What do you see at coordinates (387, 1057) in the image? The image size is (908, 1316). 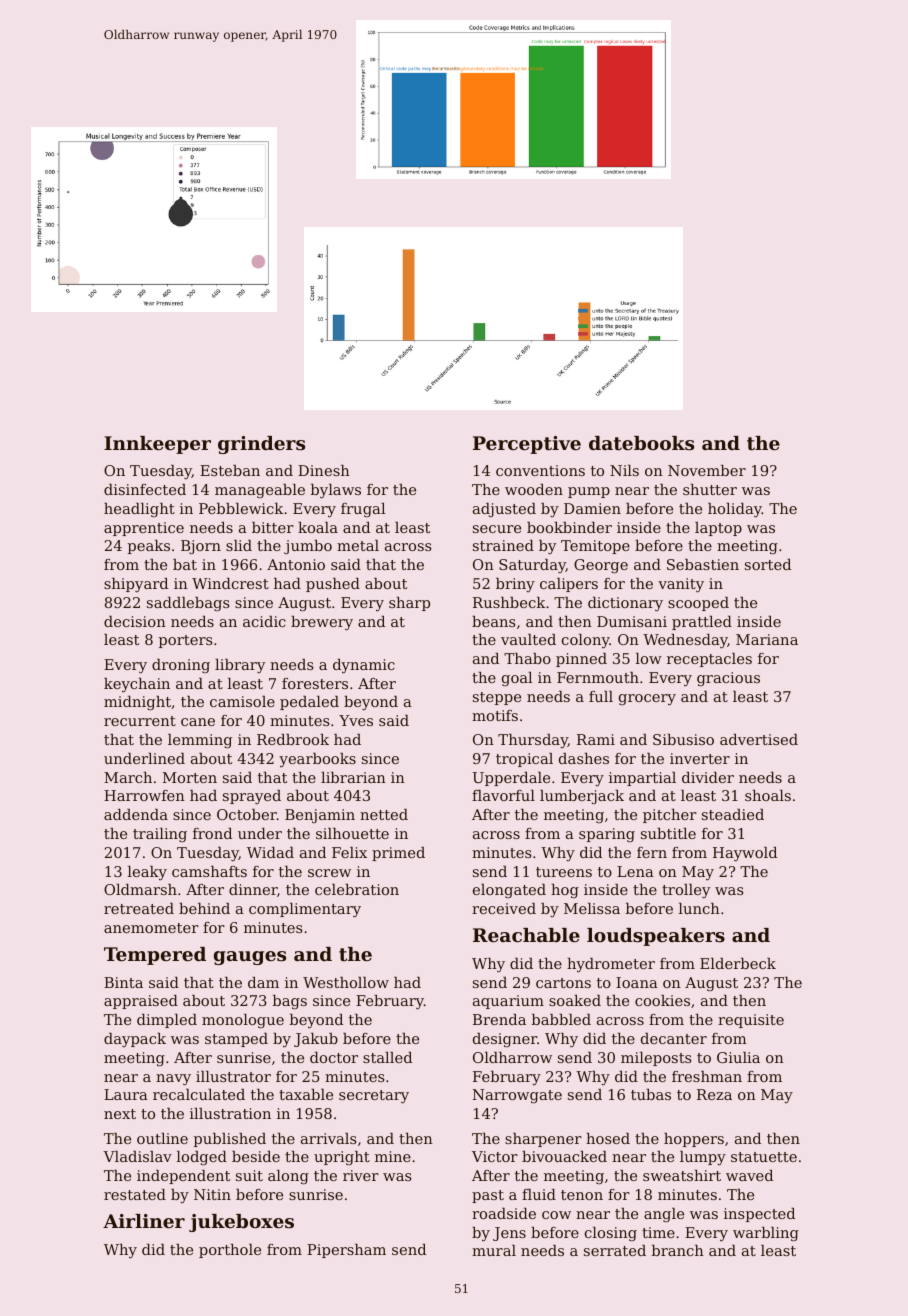 I see `stalled` at bounding box center [387, 1057].
